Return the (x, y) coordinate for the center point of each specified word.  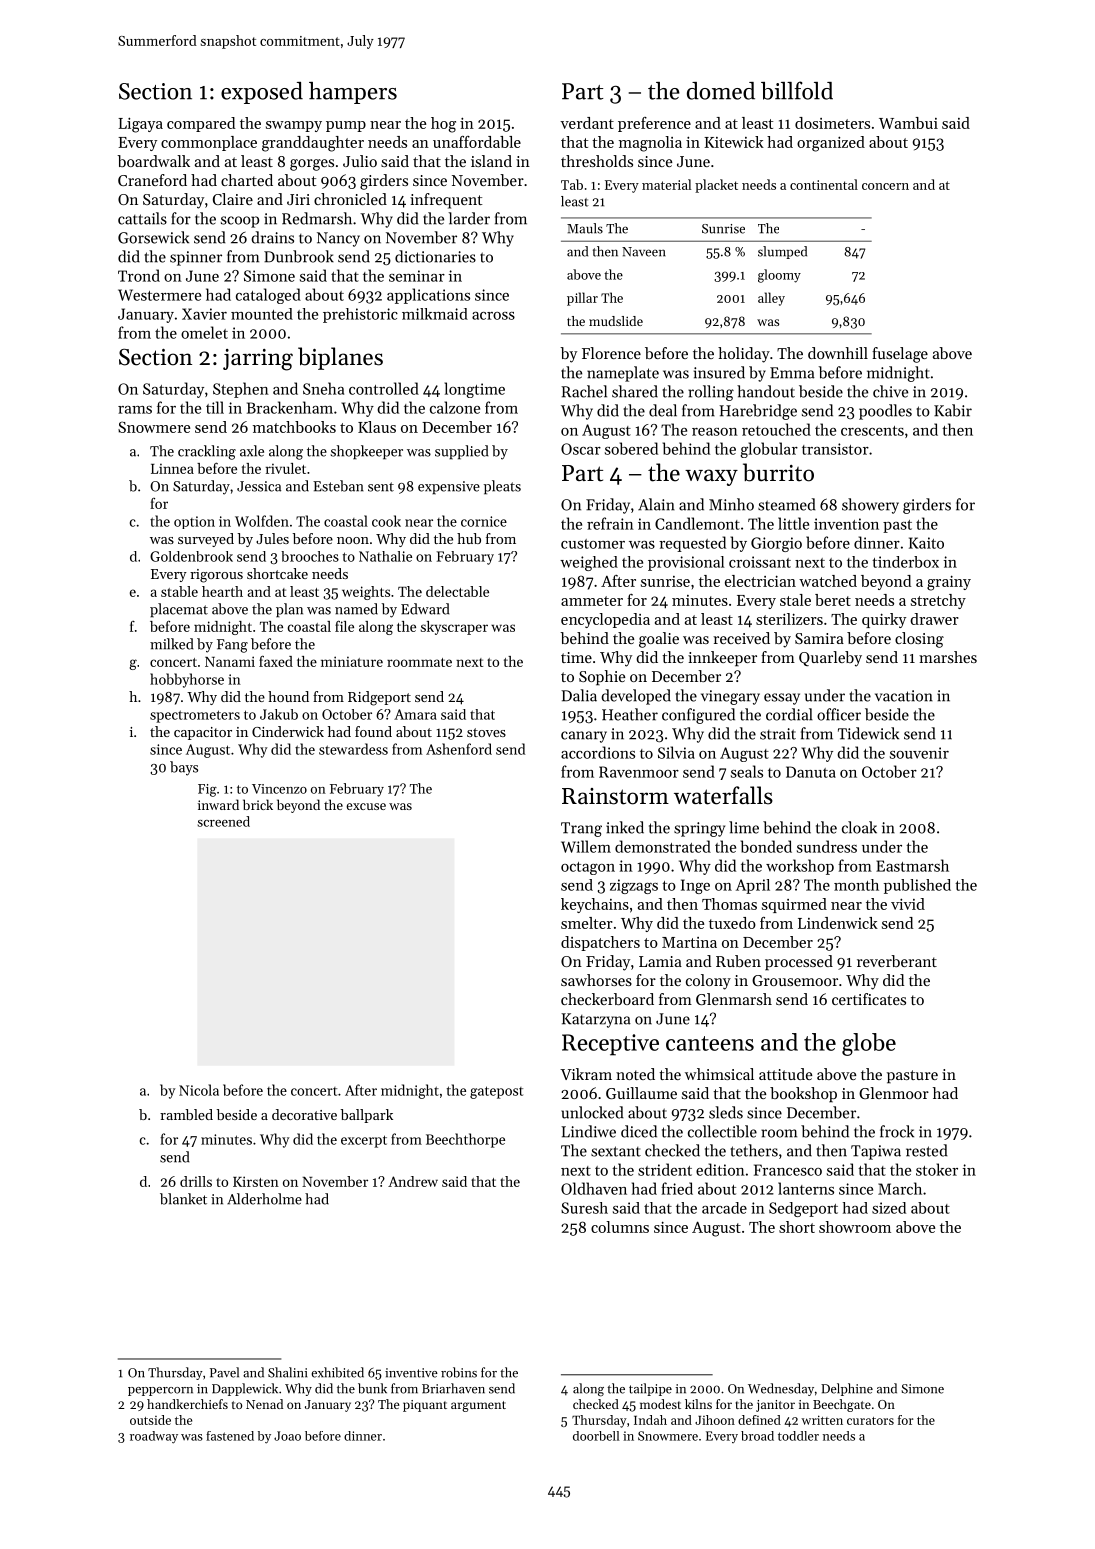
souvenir (919, 753)
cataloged (268, 296)
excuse (366, 806)
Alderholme (264, 1199)
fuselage (900, 355)
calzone (455, 407)
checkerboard (607, 999)
